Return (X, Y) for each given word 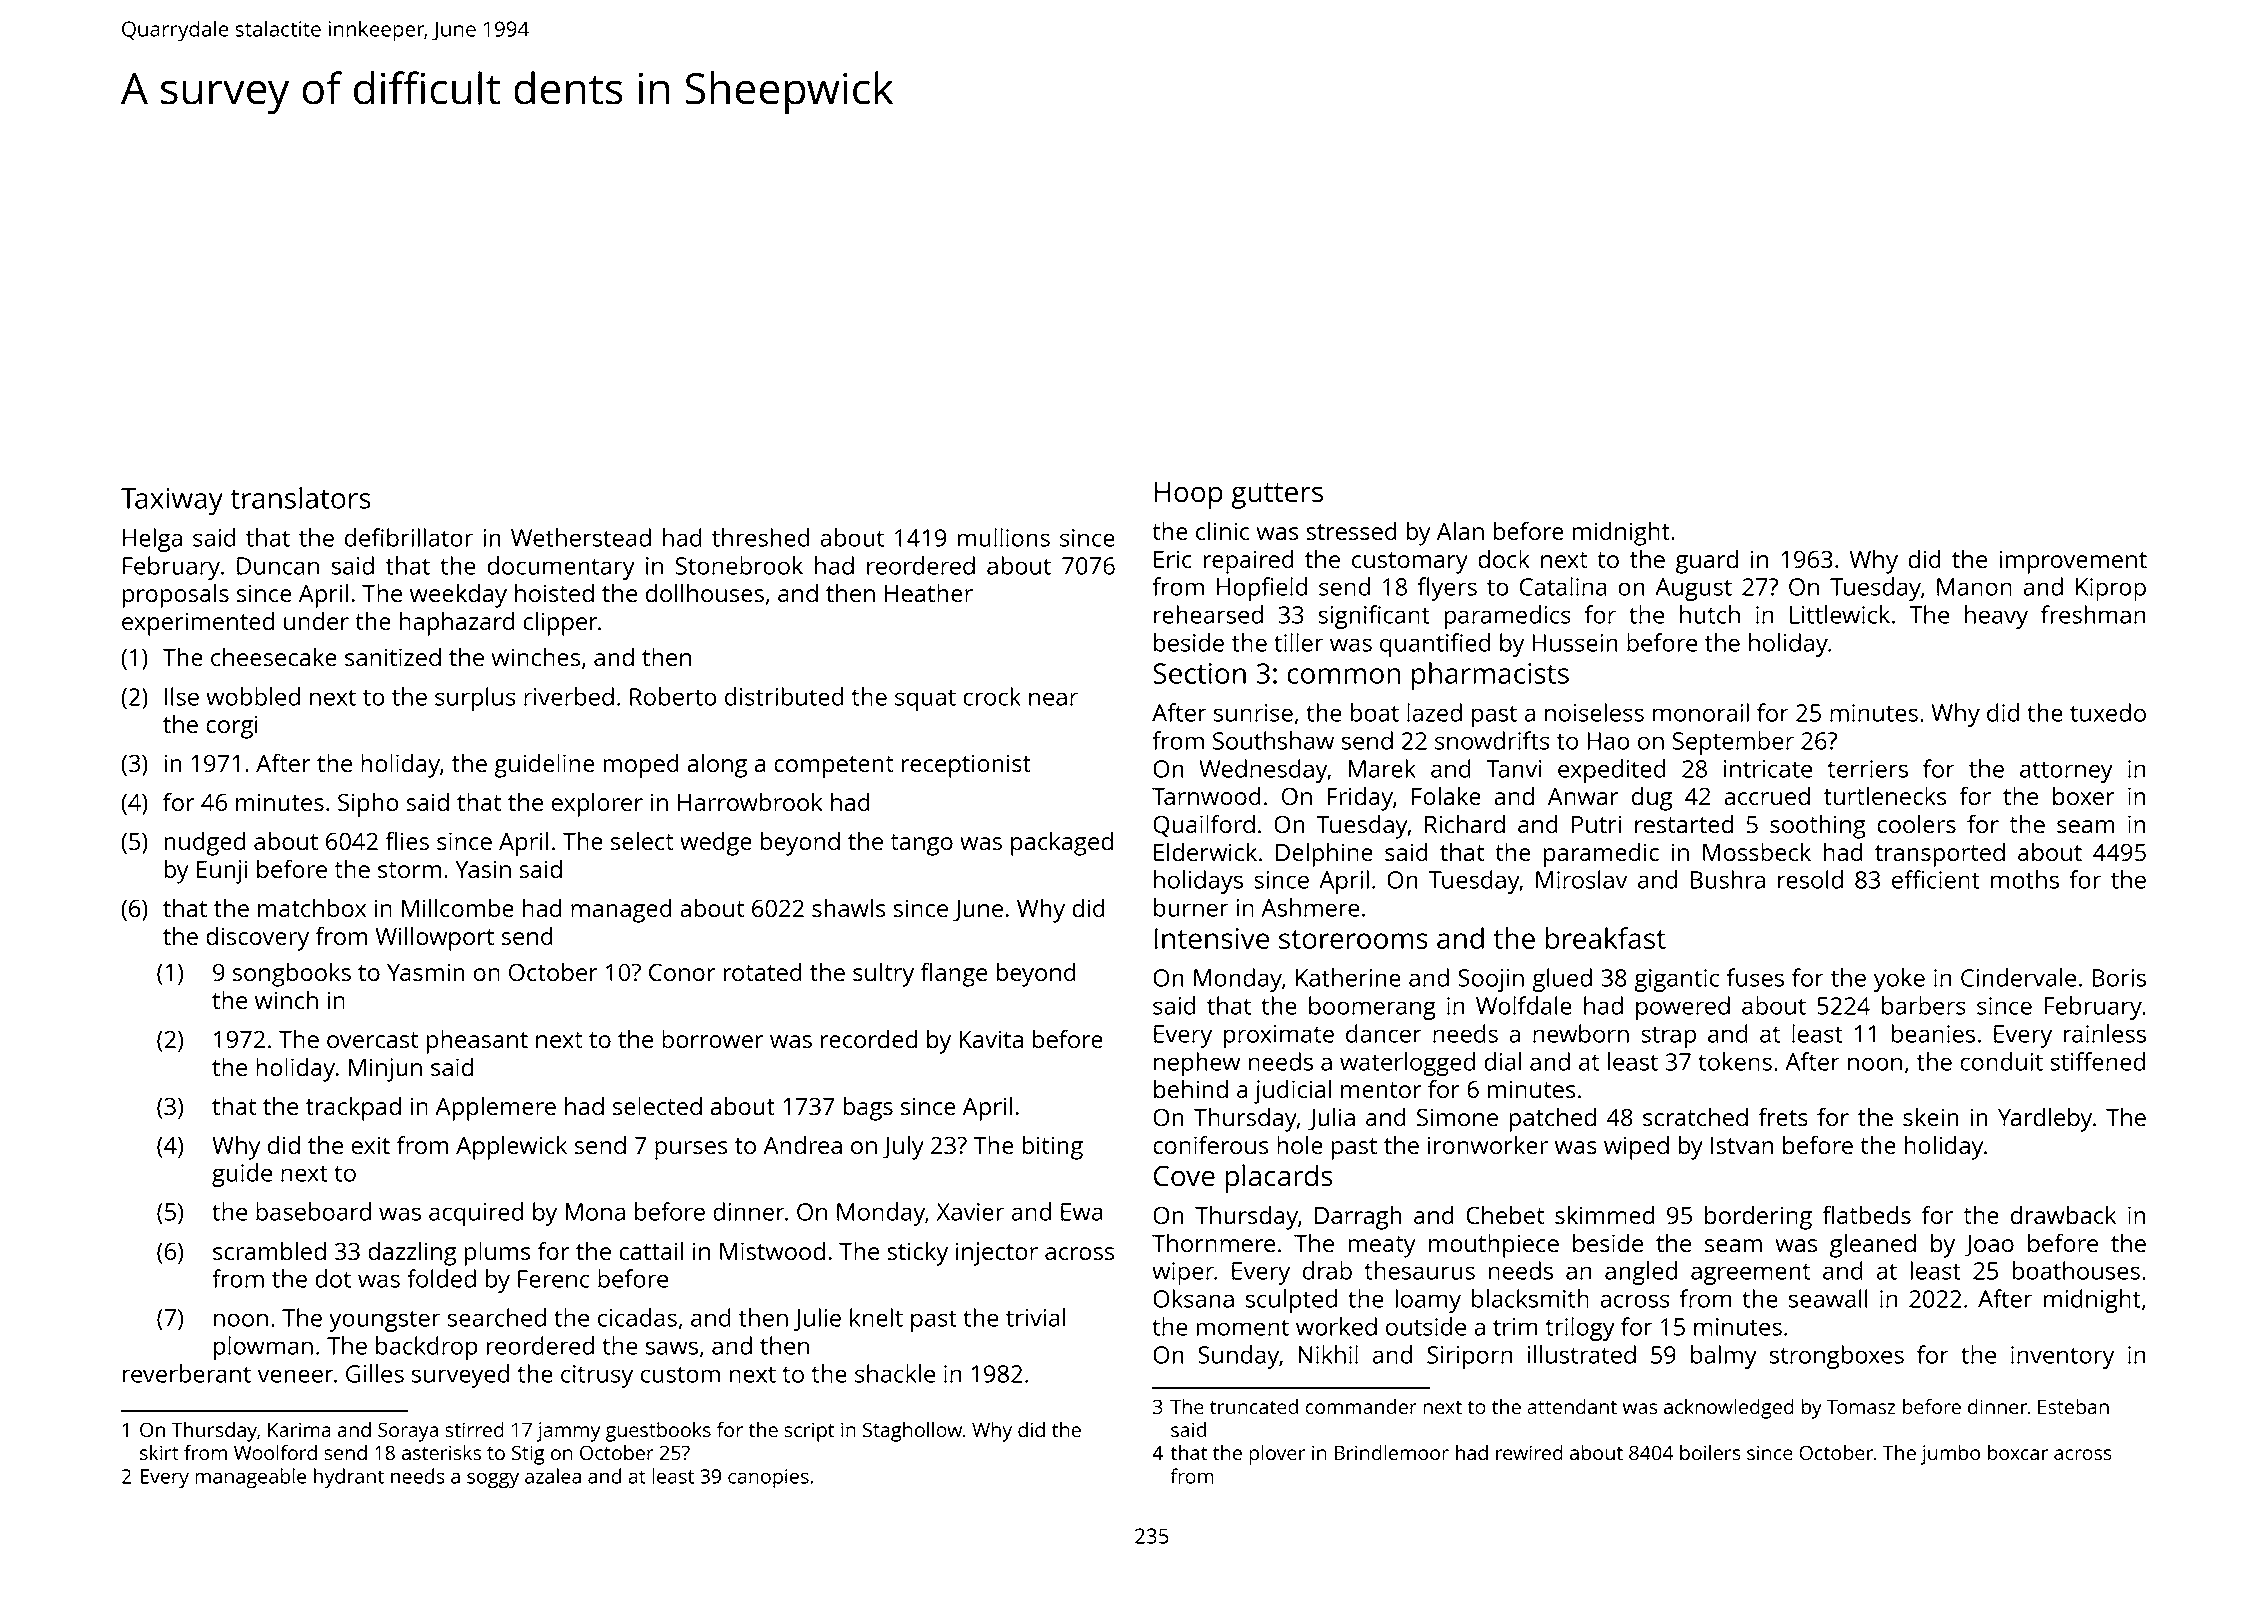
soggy (493, 1480)
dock (1504, 558)
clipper (560, 623)
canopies (768, 1478)
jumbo (1950, 1455)
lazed (1434, 712)
